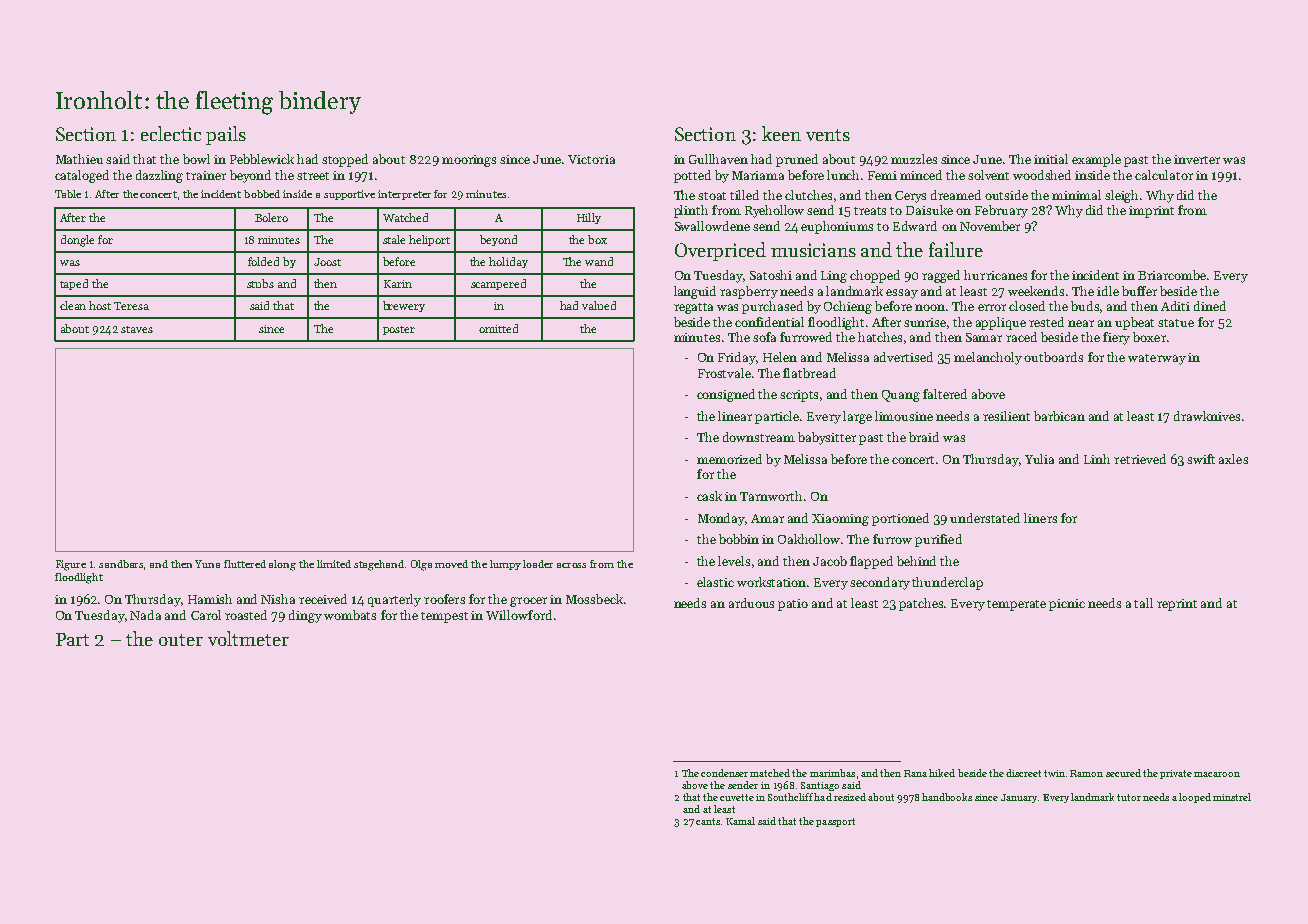  Describe the element at coordinates (1143, 603) in the document. I see `tall` at that location.
